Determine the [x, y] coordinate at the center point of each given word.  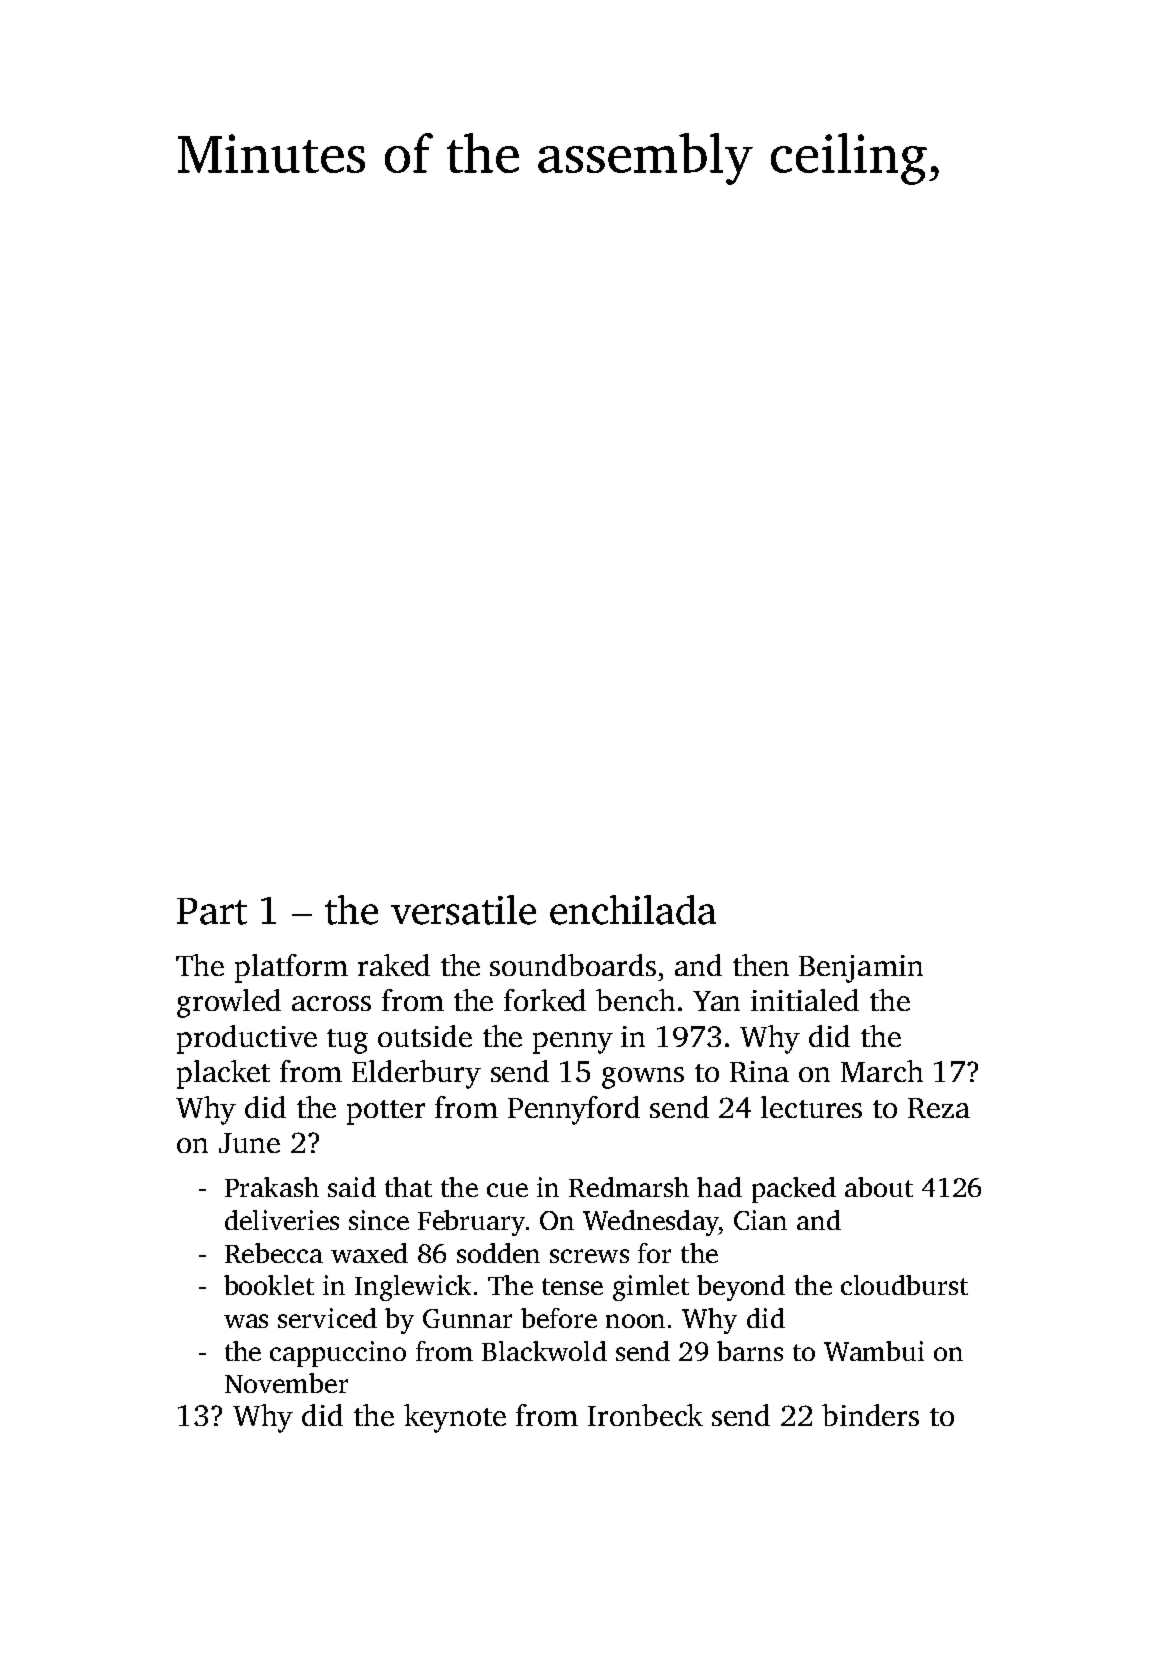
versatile [463, 910]
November [286, 1383]
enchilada [633, 910]
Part [212, 911]
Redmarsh [629, 1187]
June [249, 1143]
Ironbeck [645, 1415]
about [879, 1187]
